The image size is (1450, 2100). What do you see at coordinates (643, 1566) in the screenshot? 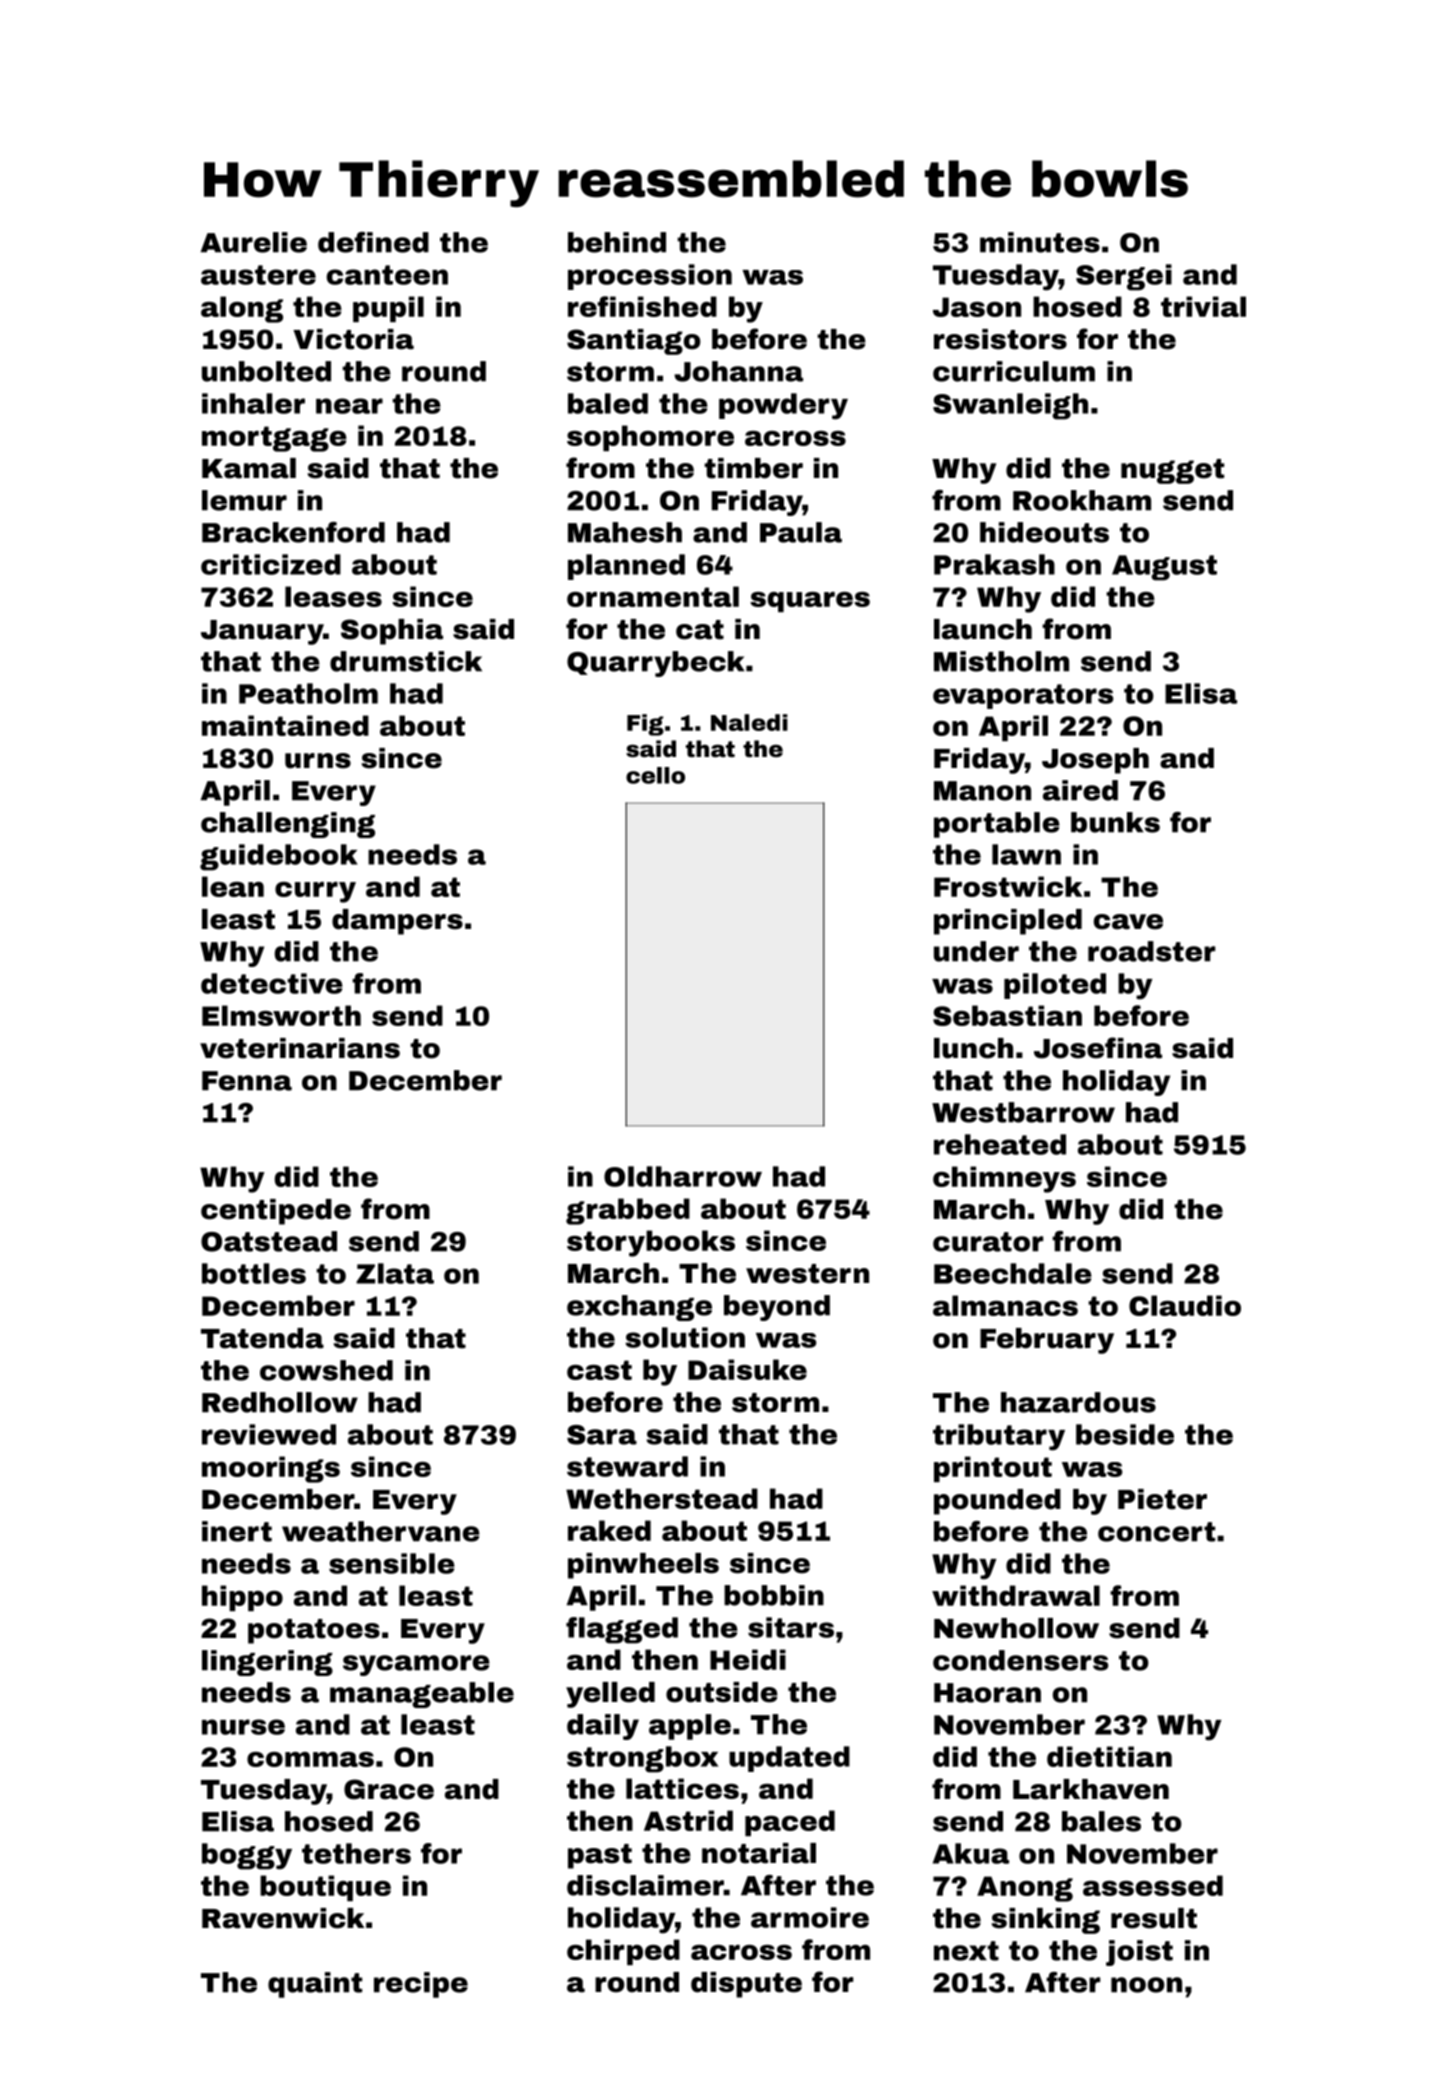
I see `pinwheels` at bounding box center [643, 1566].
